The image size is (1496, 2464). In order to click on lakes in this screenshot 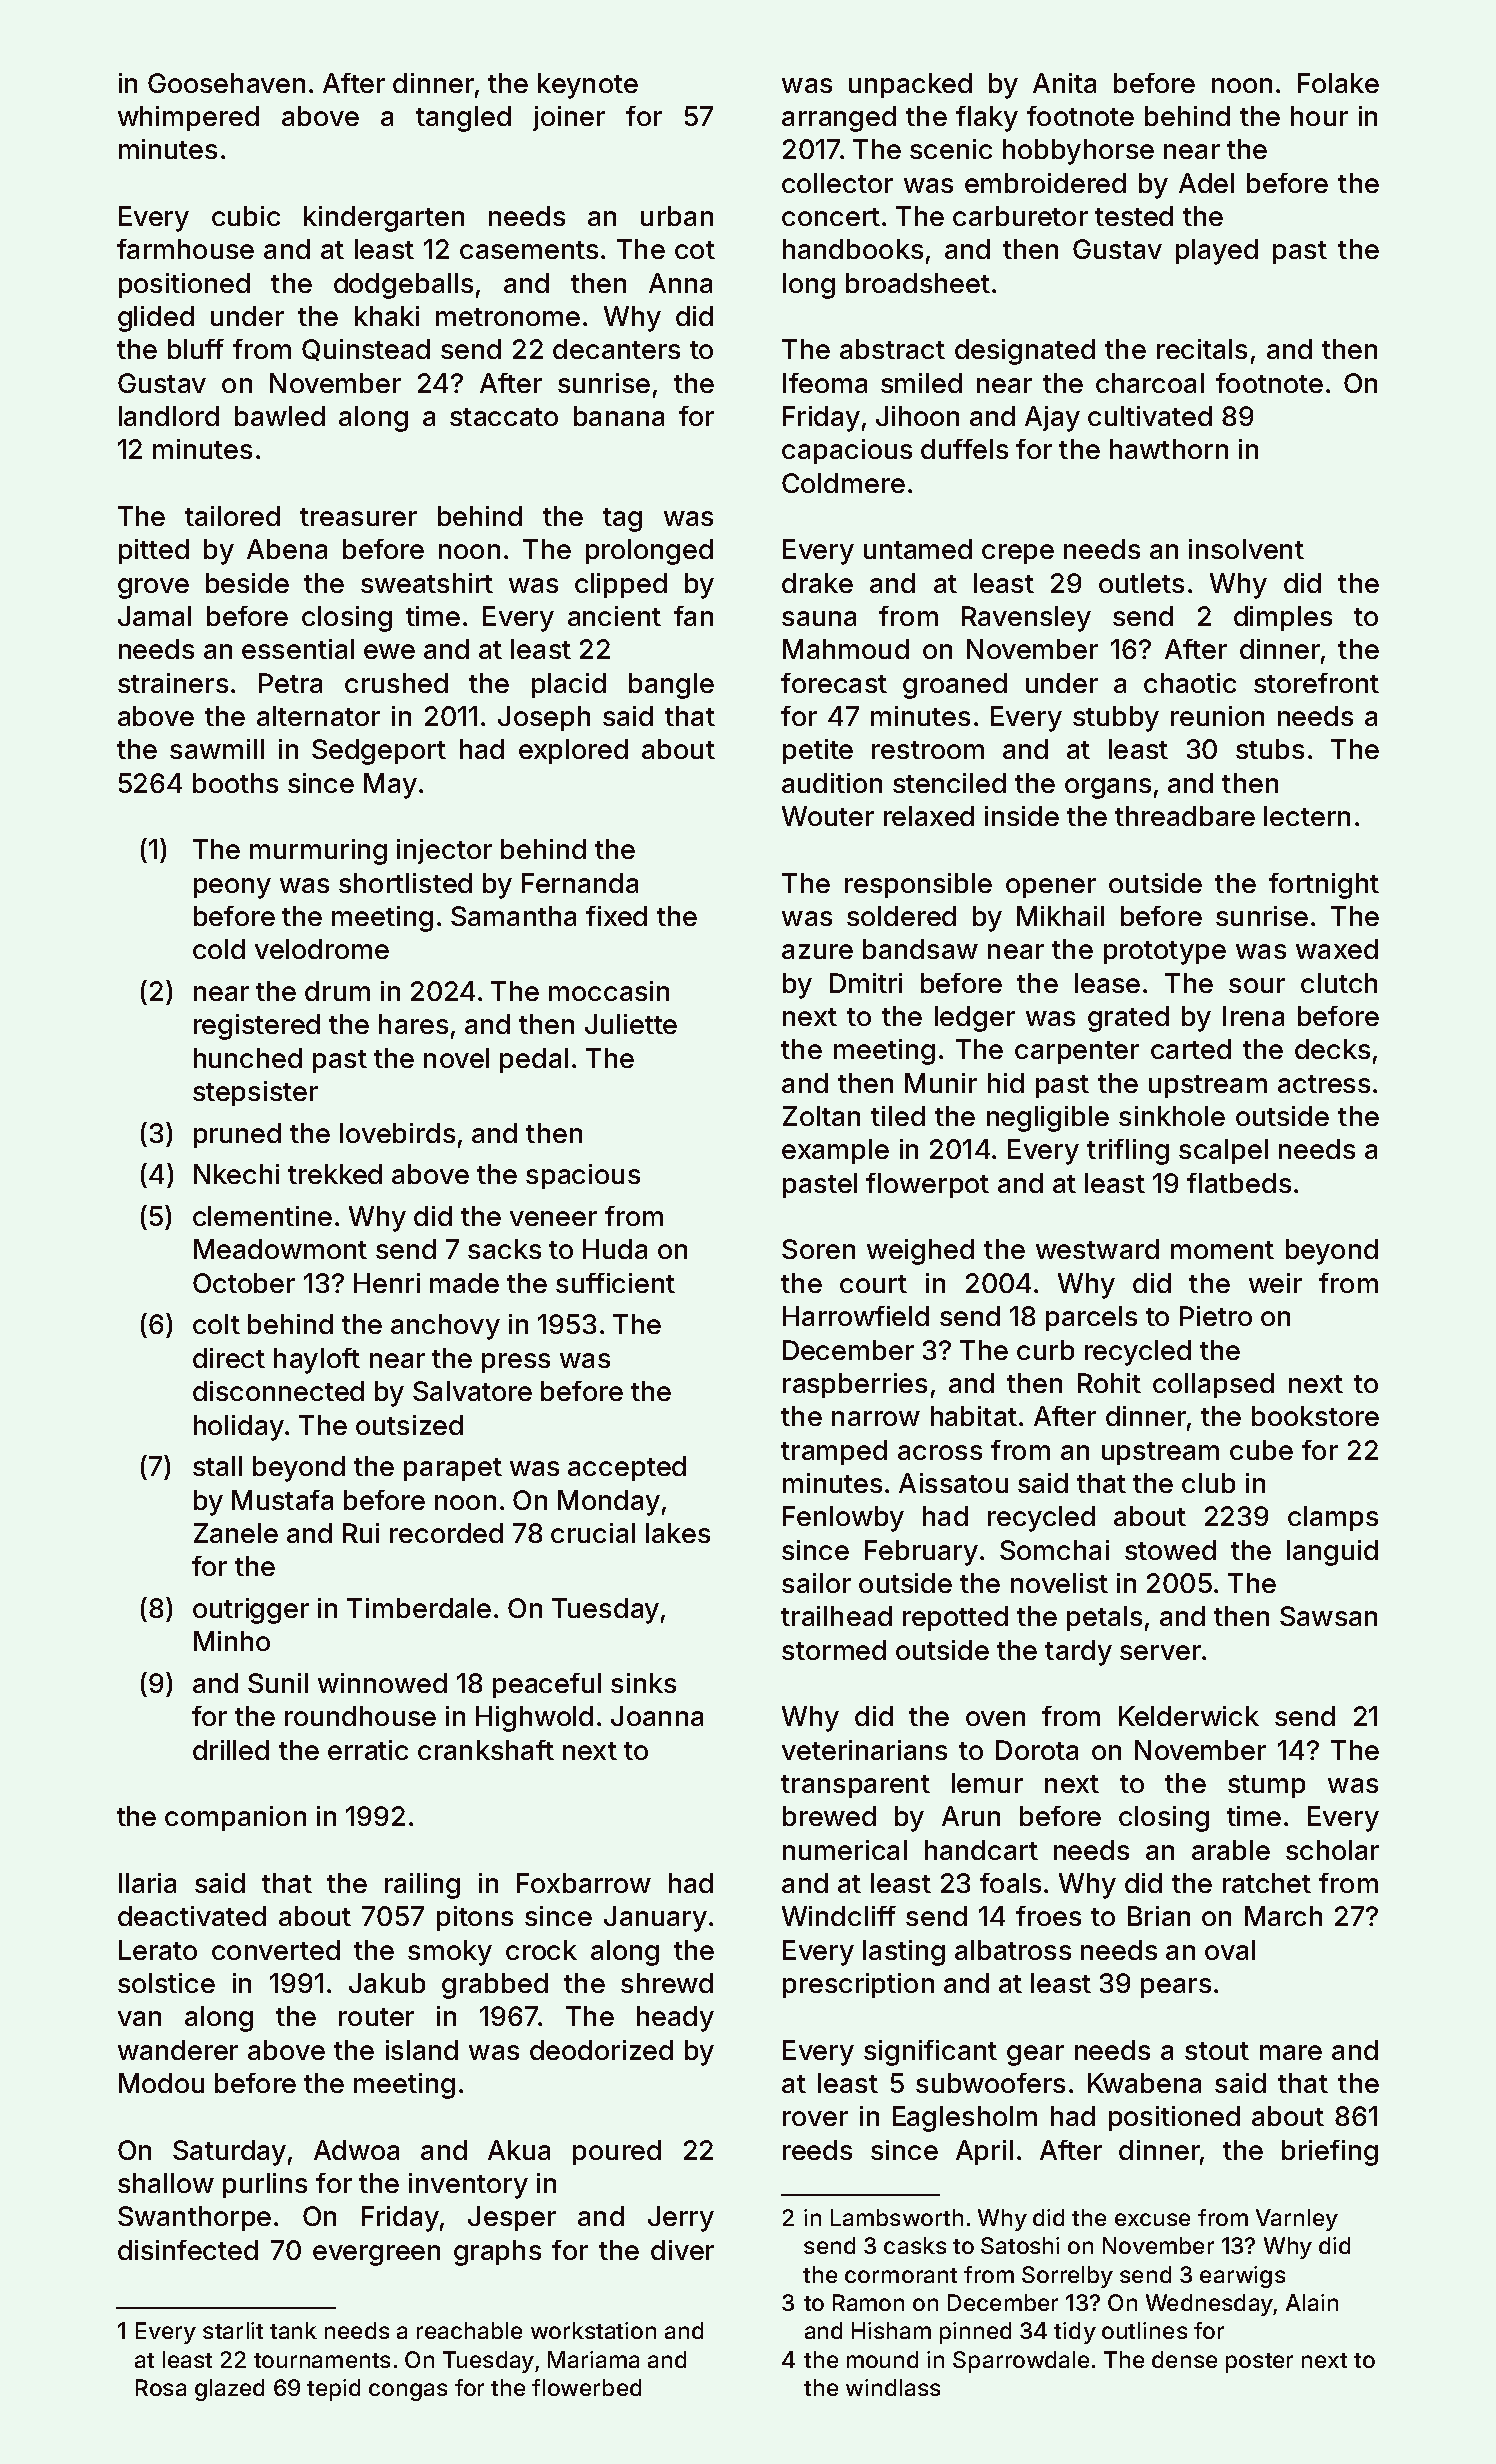, I will do `click(678, 1533)`.
